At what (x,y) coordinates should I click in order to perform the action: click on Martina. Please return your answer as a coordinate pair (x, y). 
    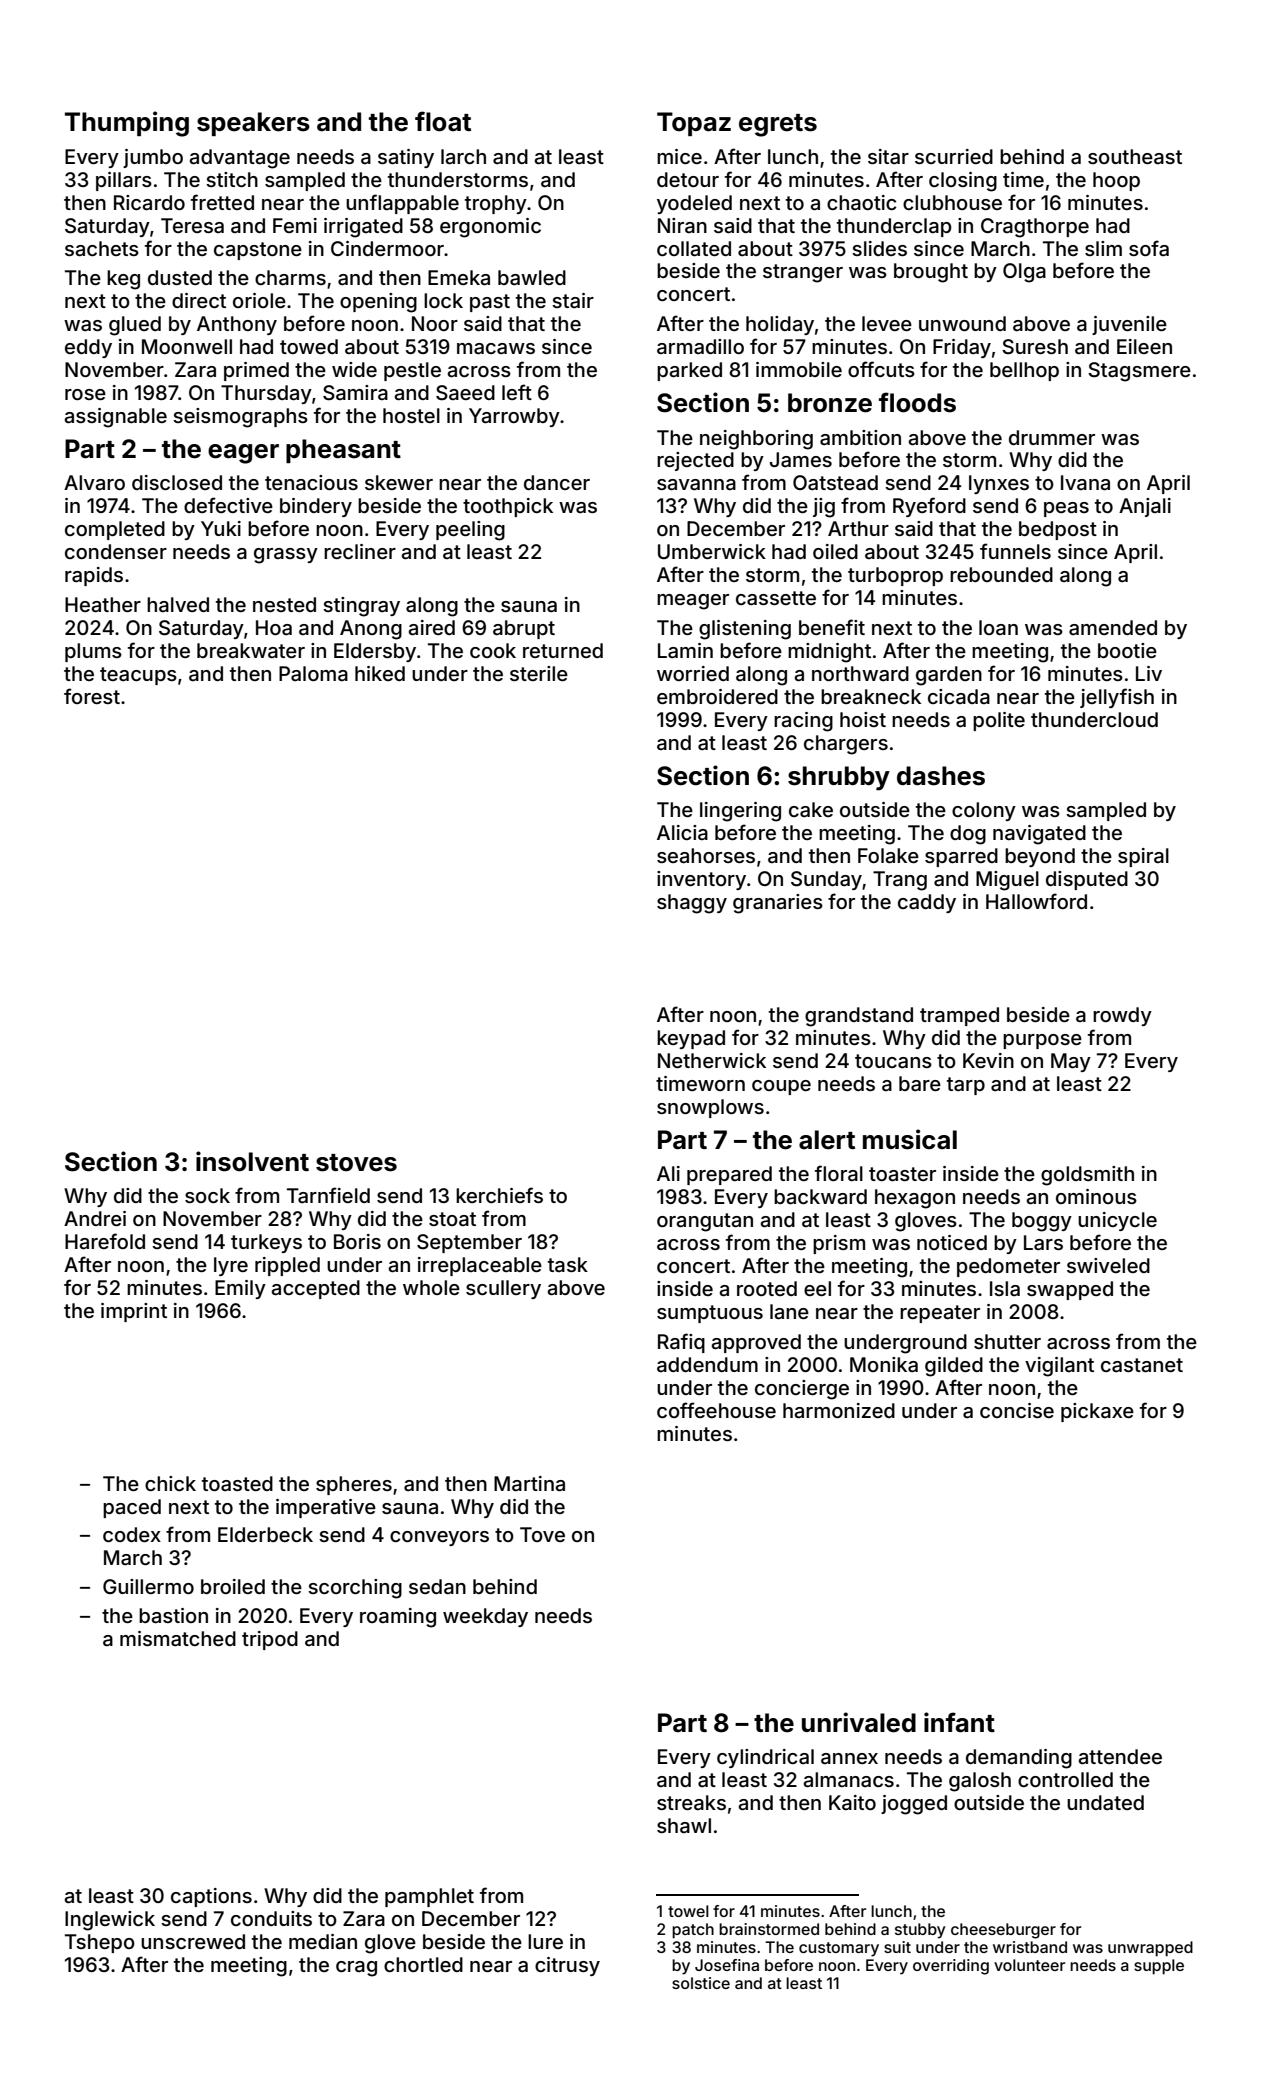
    Looking at the image, I should click on (529, 1483).
